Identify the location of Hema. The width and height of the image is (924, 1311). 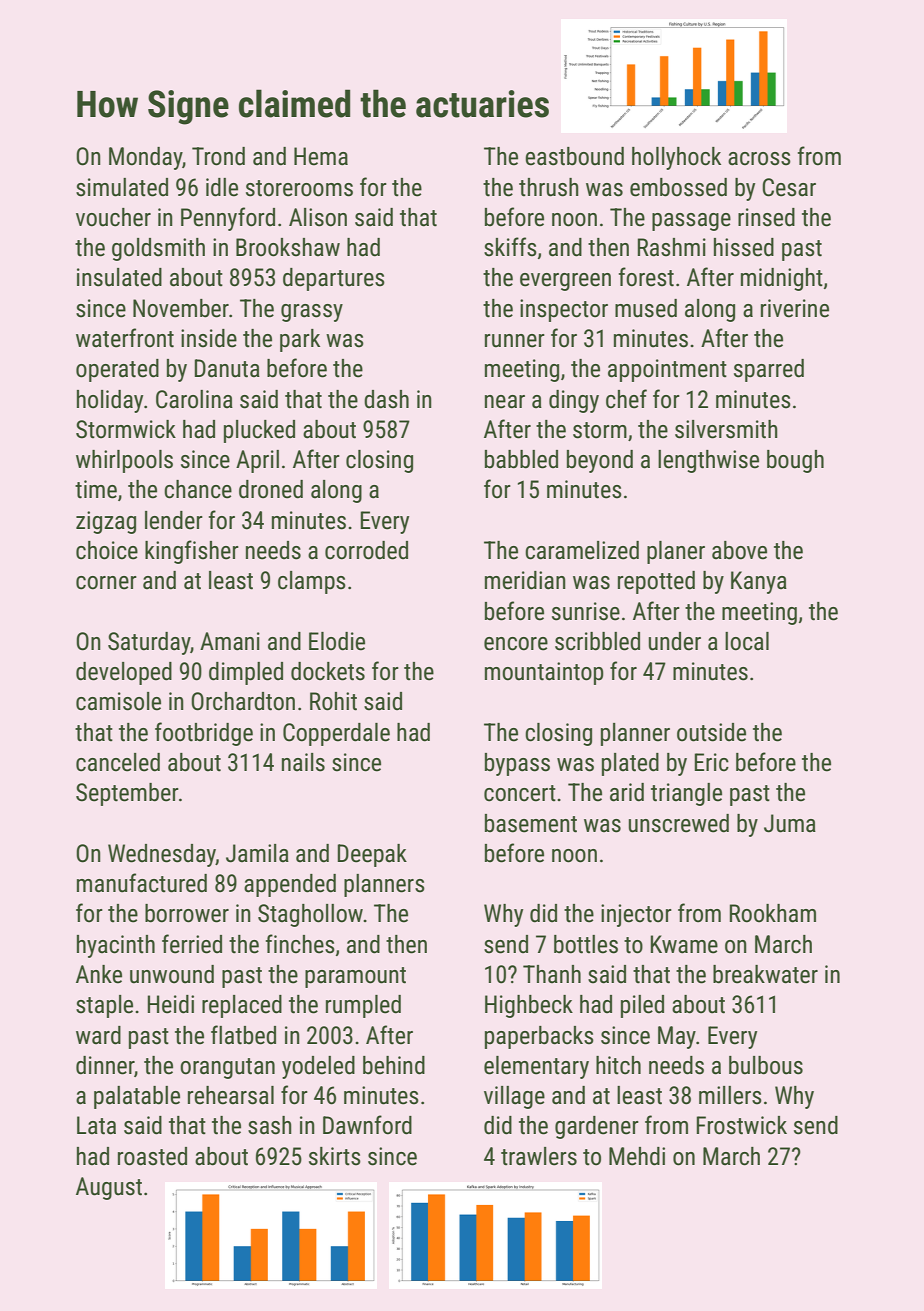
(321, 156).
